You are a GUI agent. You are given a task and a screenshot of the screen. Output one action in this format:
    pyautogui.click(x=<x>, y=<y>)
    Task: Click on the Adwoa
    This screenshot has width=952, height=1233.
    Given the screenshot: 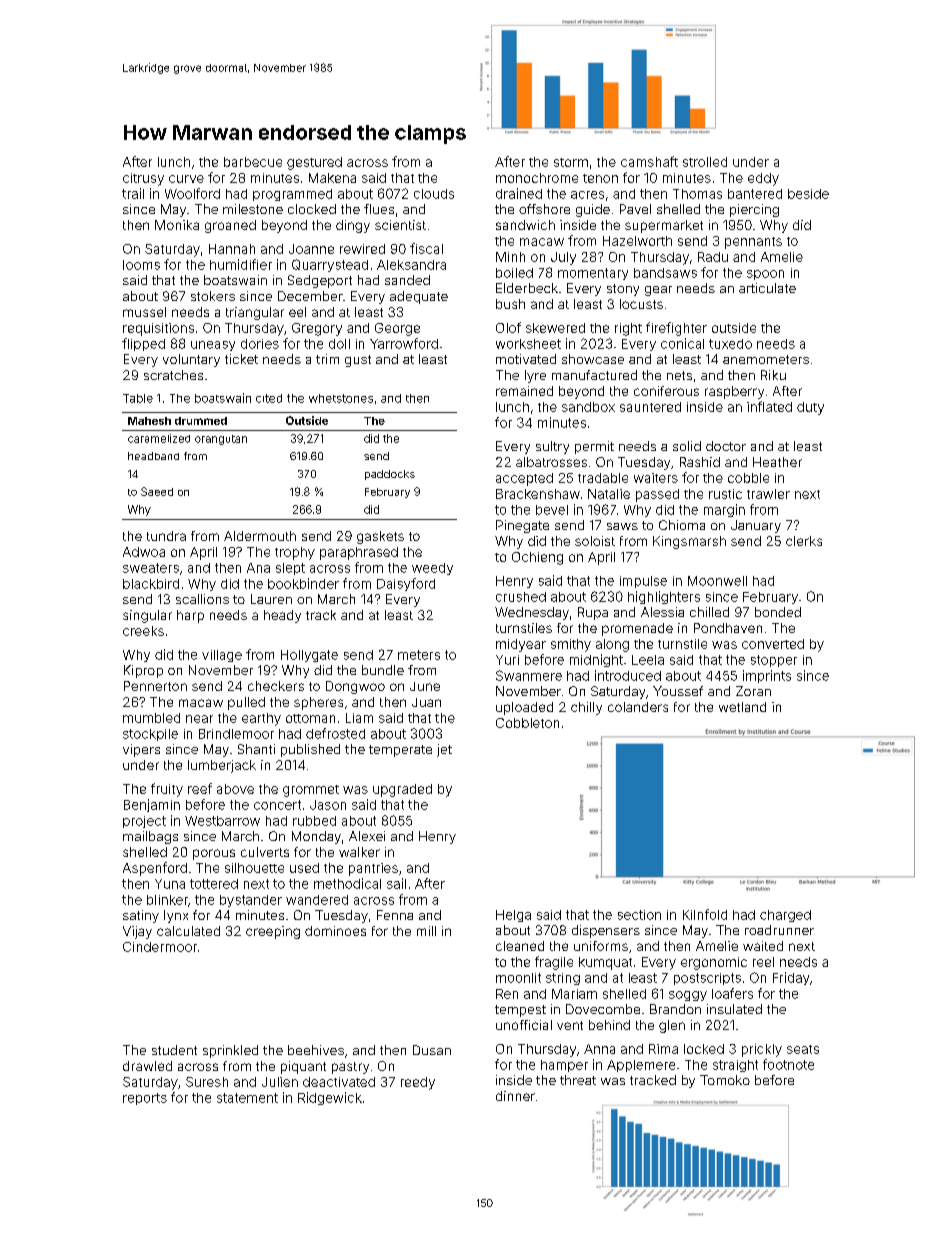 What is the action you would take?
    pyautogui.click(x=144, y=552)
